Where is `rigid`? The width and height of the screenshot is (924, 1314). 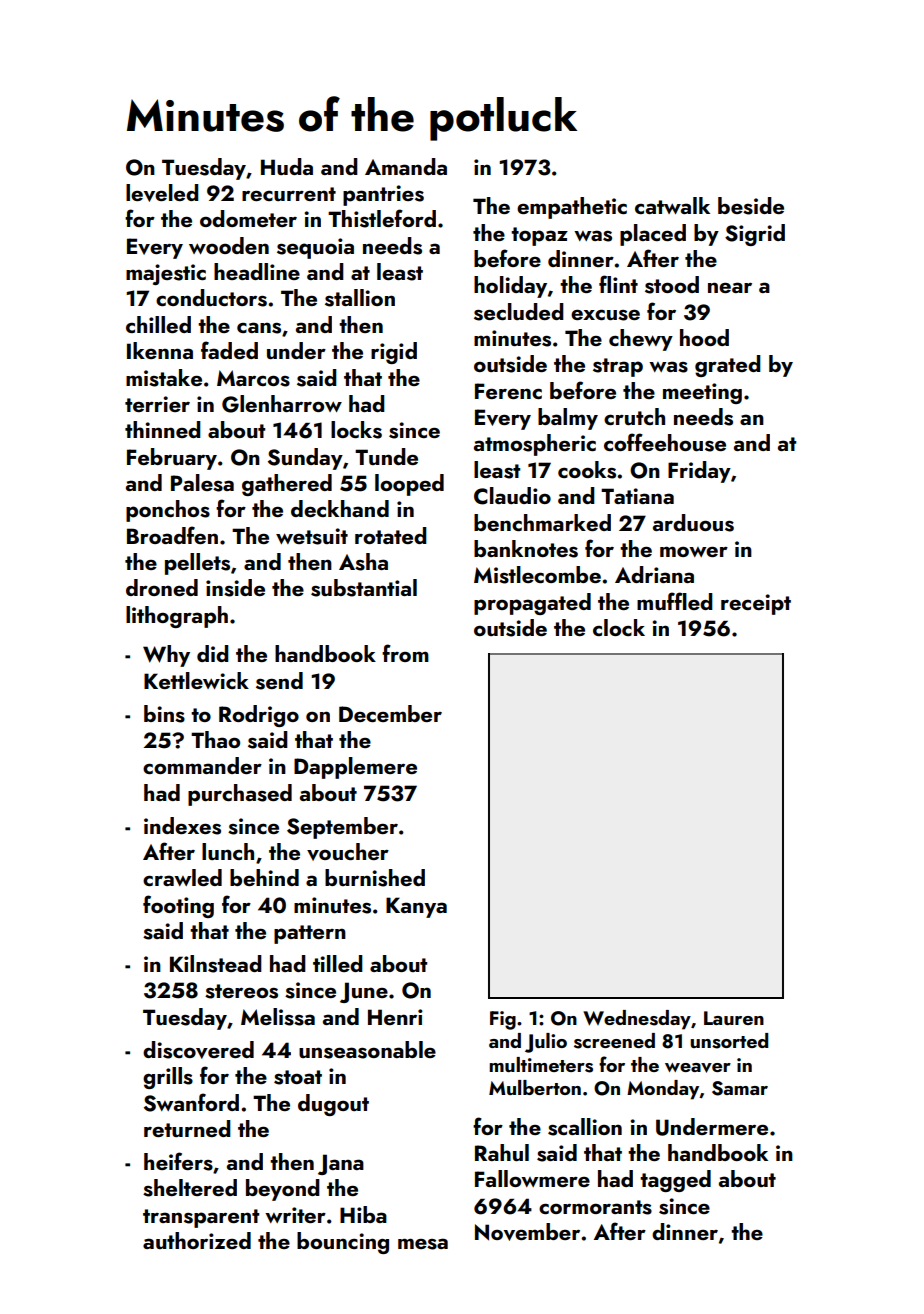 rigid is located at coordinates (394, 353).
